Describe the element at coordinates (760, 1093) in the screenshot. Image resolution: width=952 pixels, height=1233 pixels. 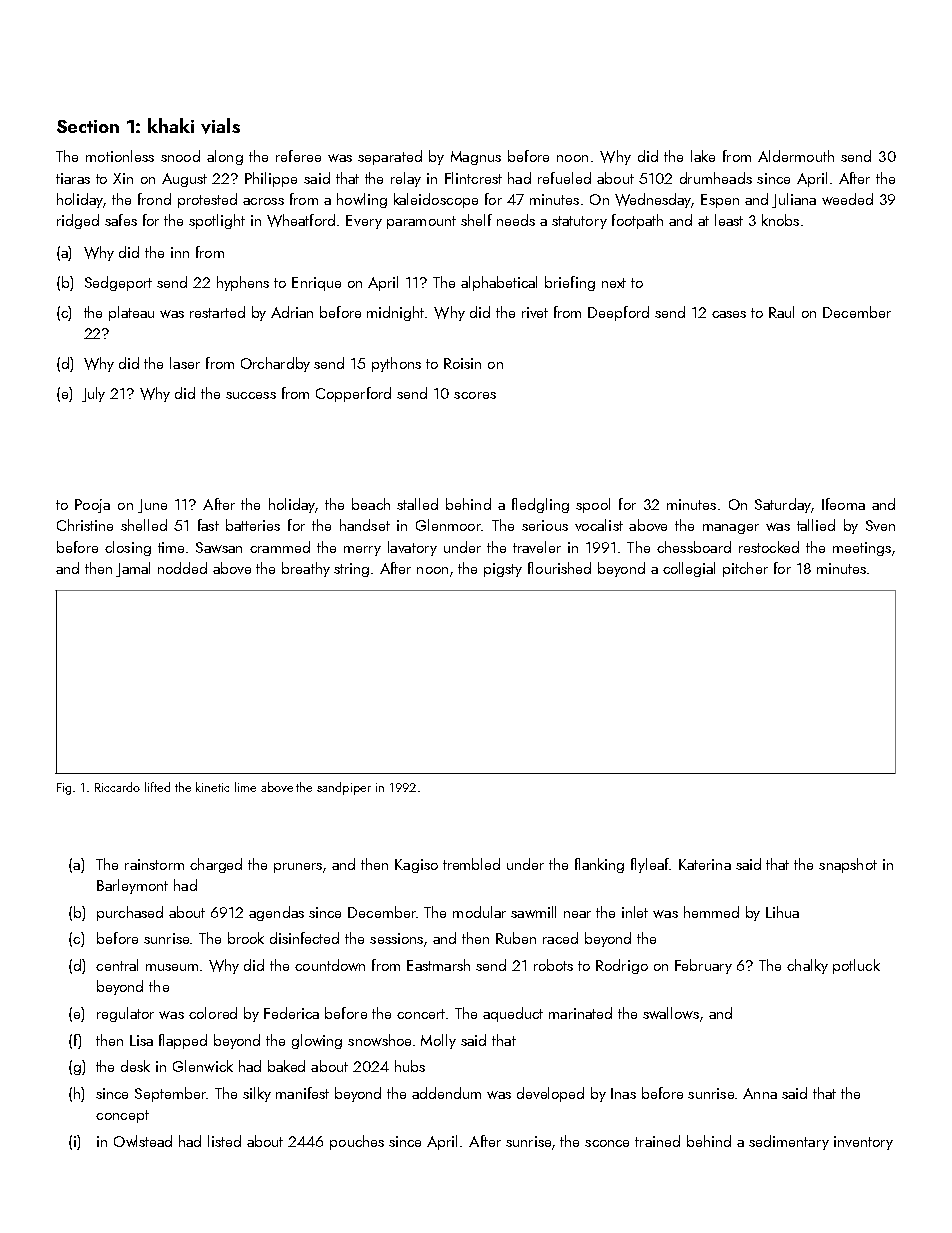
I see `Anna` at that location.
